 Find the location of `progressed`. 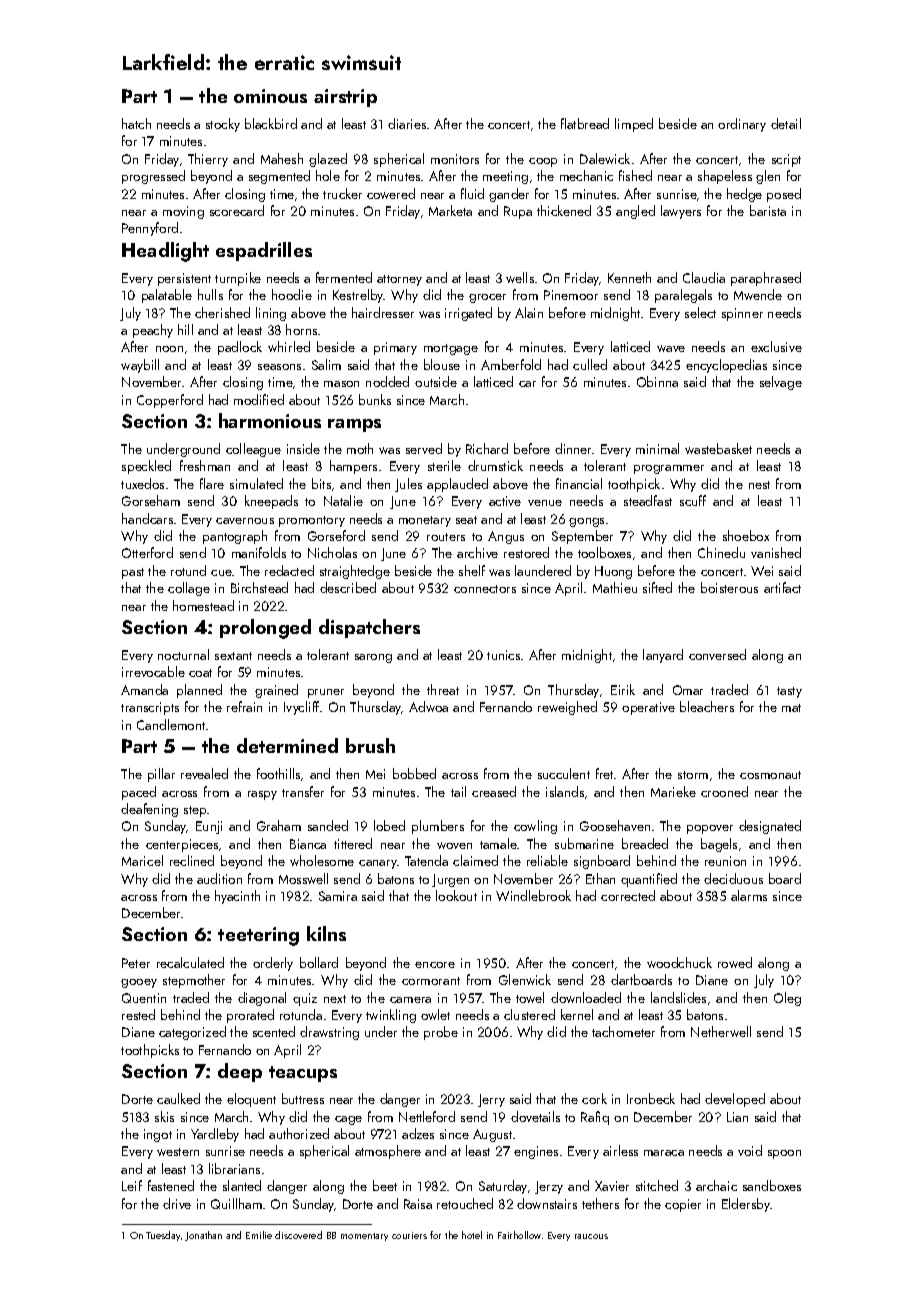

progressed is located at coordinates (153, 177).
